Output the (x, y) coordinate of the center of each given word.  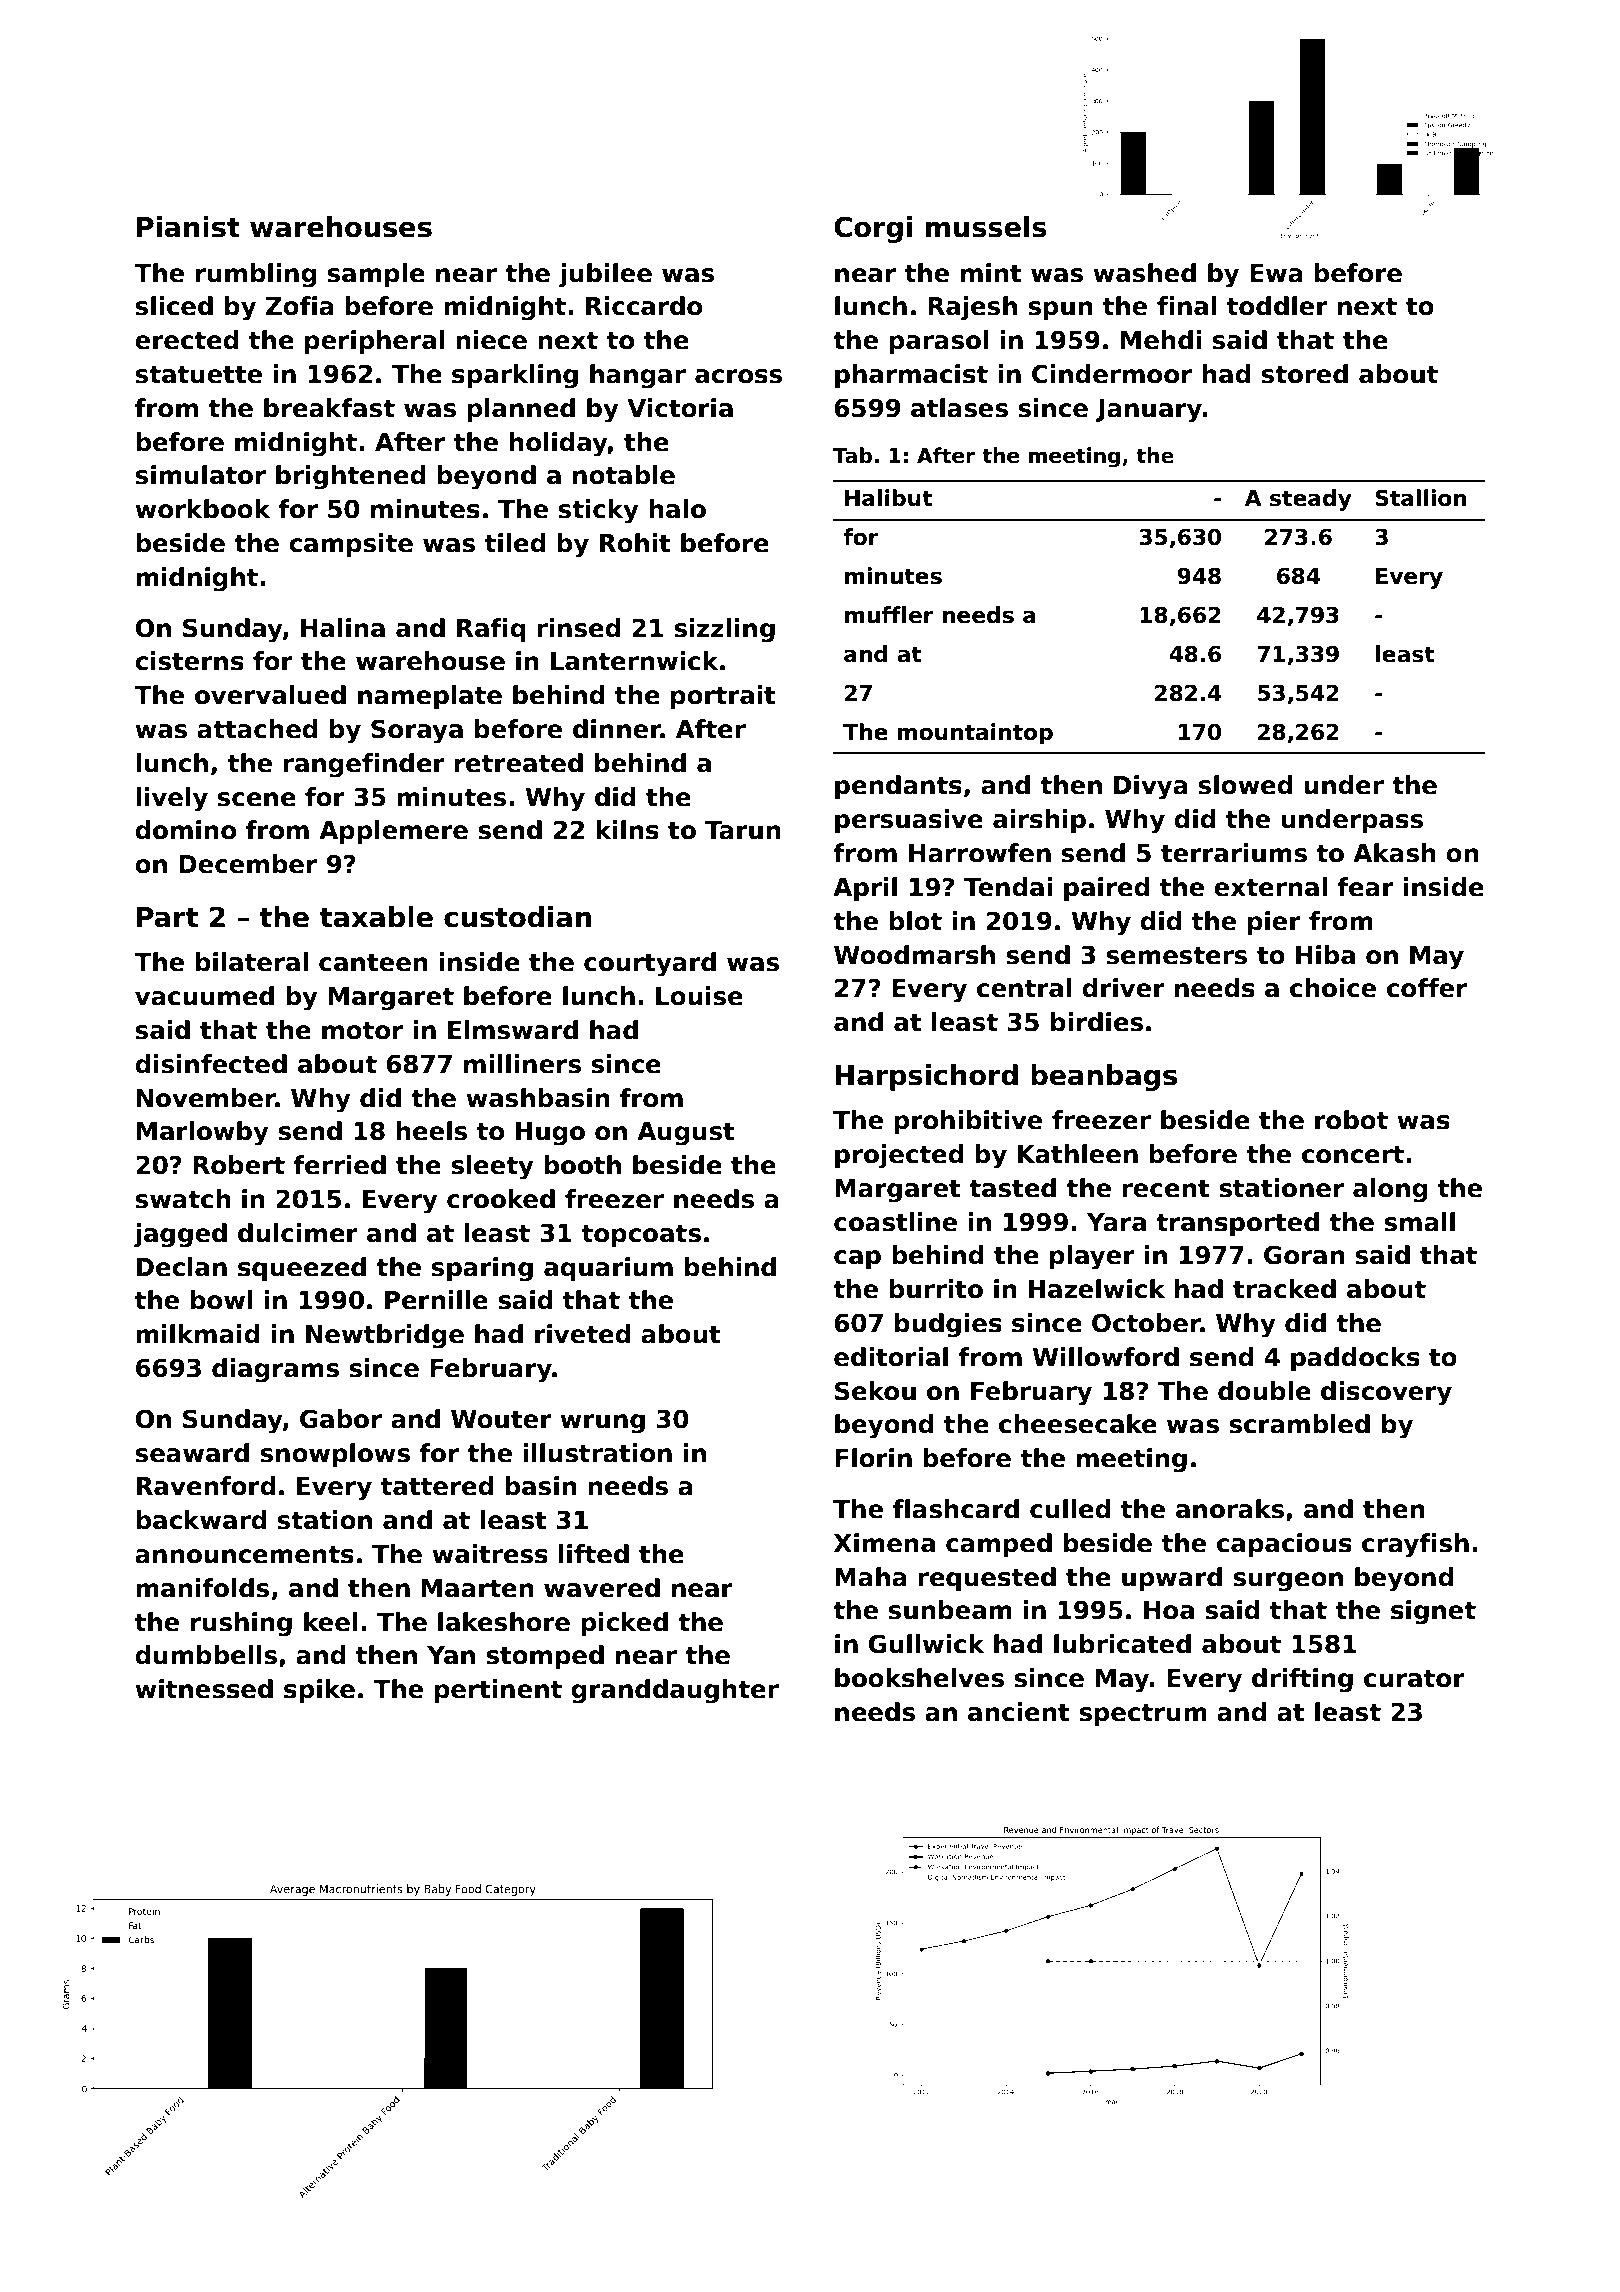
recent (1165, 1188)
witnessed (204, 1689)
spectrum (1143, 1714)
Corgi (873, 229)
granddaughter (675, 1691)
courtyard (650, 964)
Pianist (188, 227)
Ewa (1276, 273)
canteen (373, 962)
